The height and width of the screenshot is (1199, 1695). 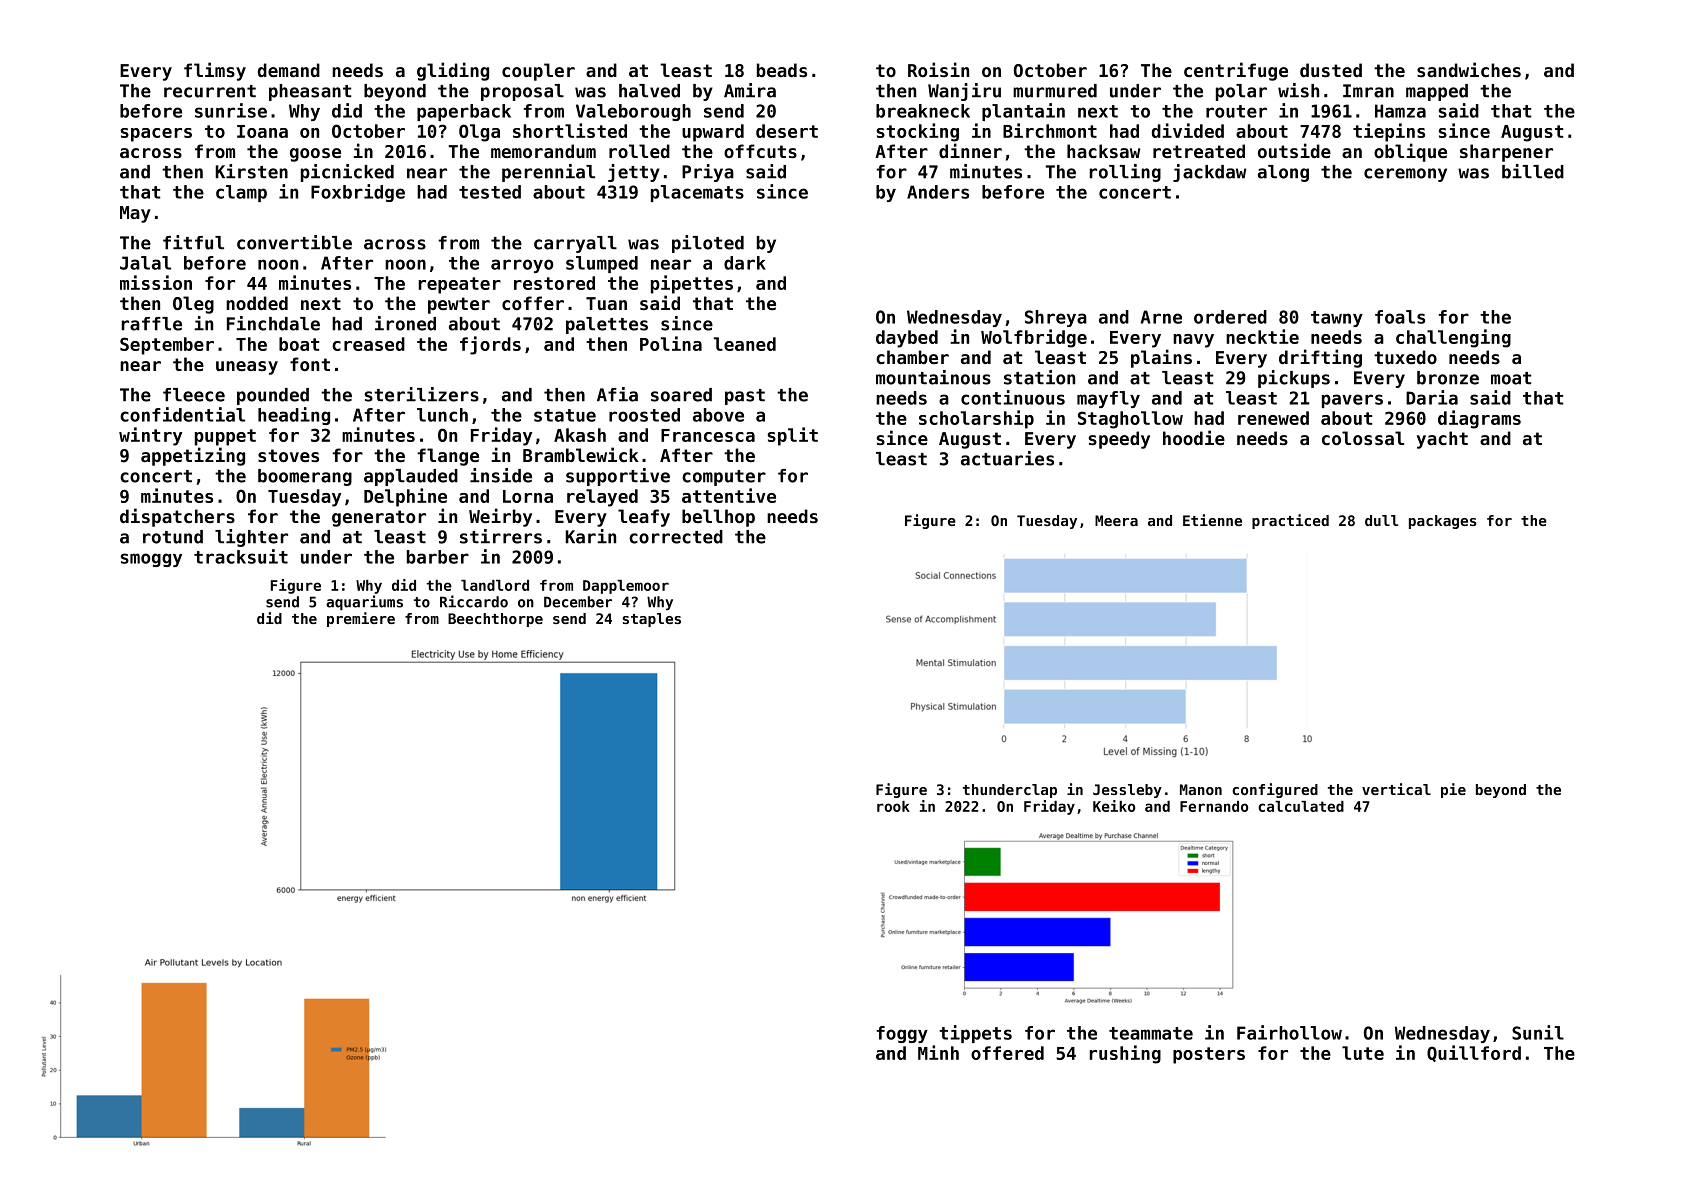 What do you see at coordinates (708, 244) in the screenshot?
I see `piloted` at bounding box center [708, 244].
